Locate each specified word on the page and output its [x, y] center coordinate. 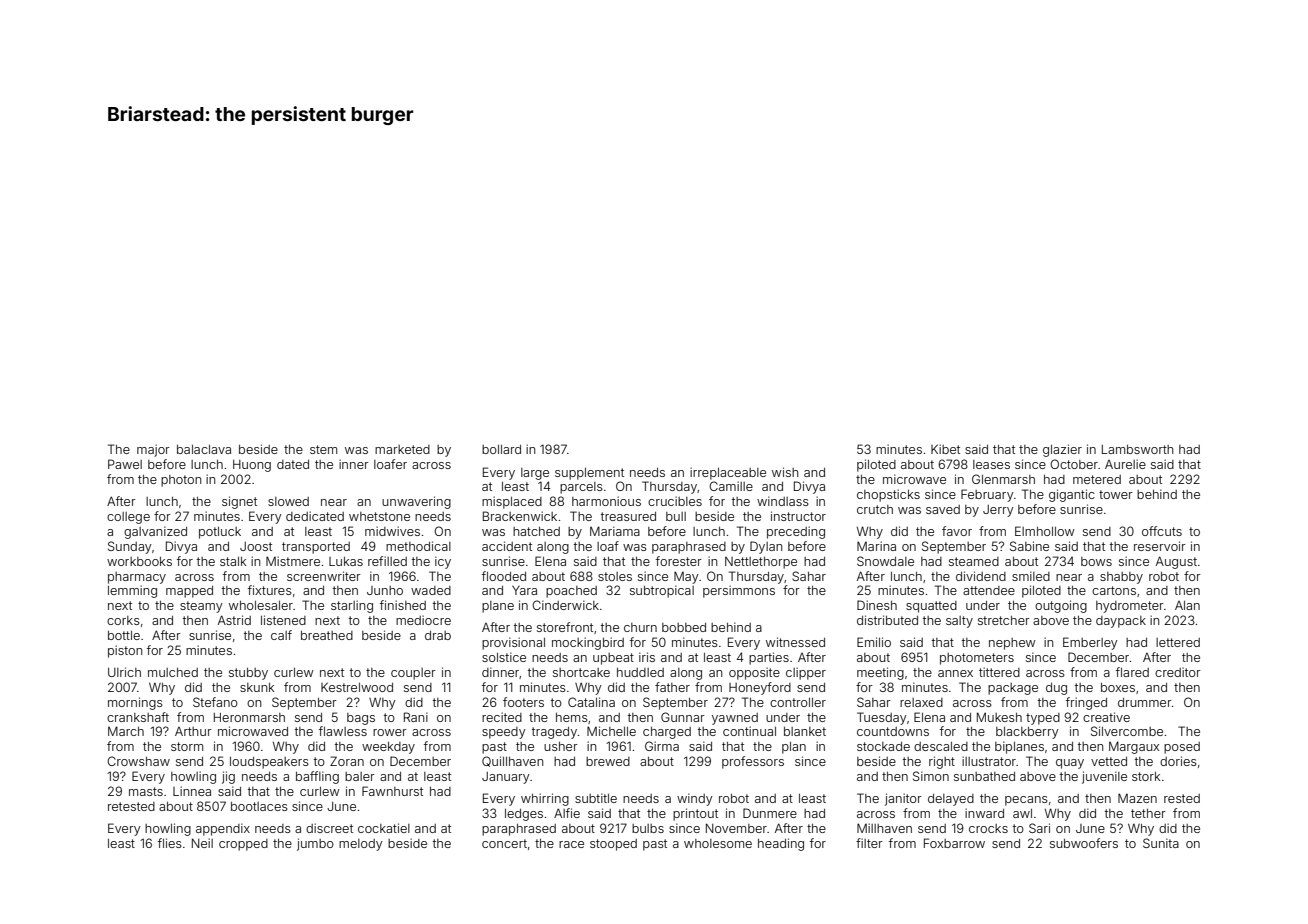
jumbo [315, 844]
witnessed [795, 642]
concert [504, 843]
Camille [731, 486]
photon [181, 481]
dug [1056, 689]
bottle [124, 635]
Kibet [945, 449]
